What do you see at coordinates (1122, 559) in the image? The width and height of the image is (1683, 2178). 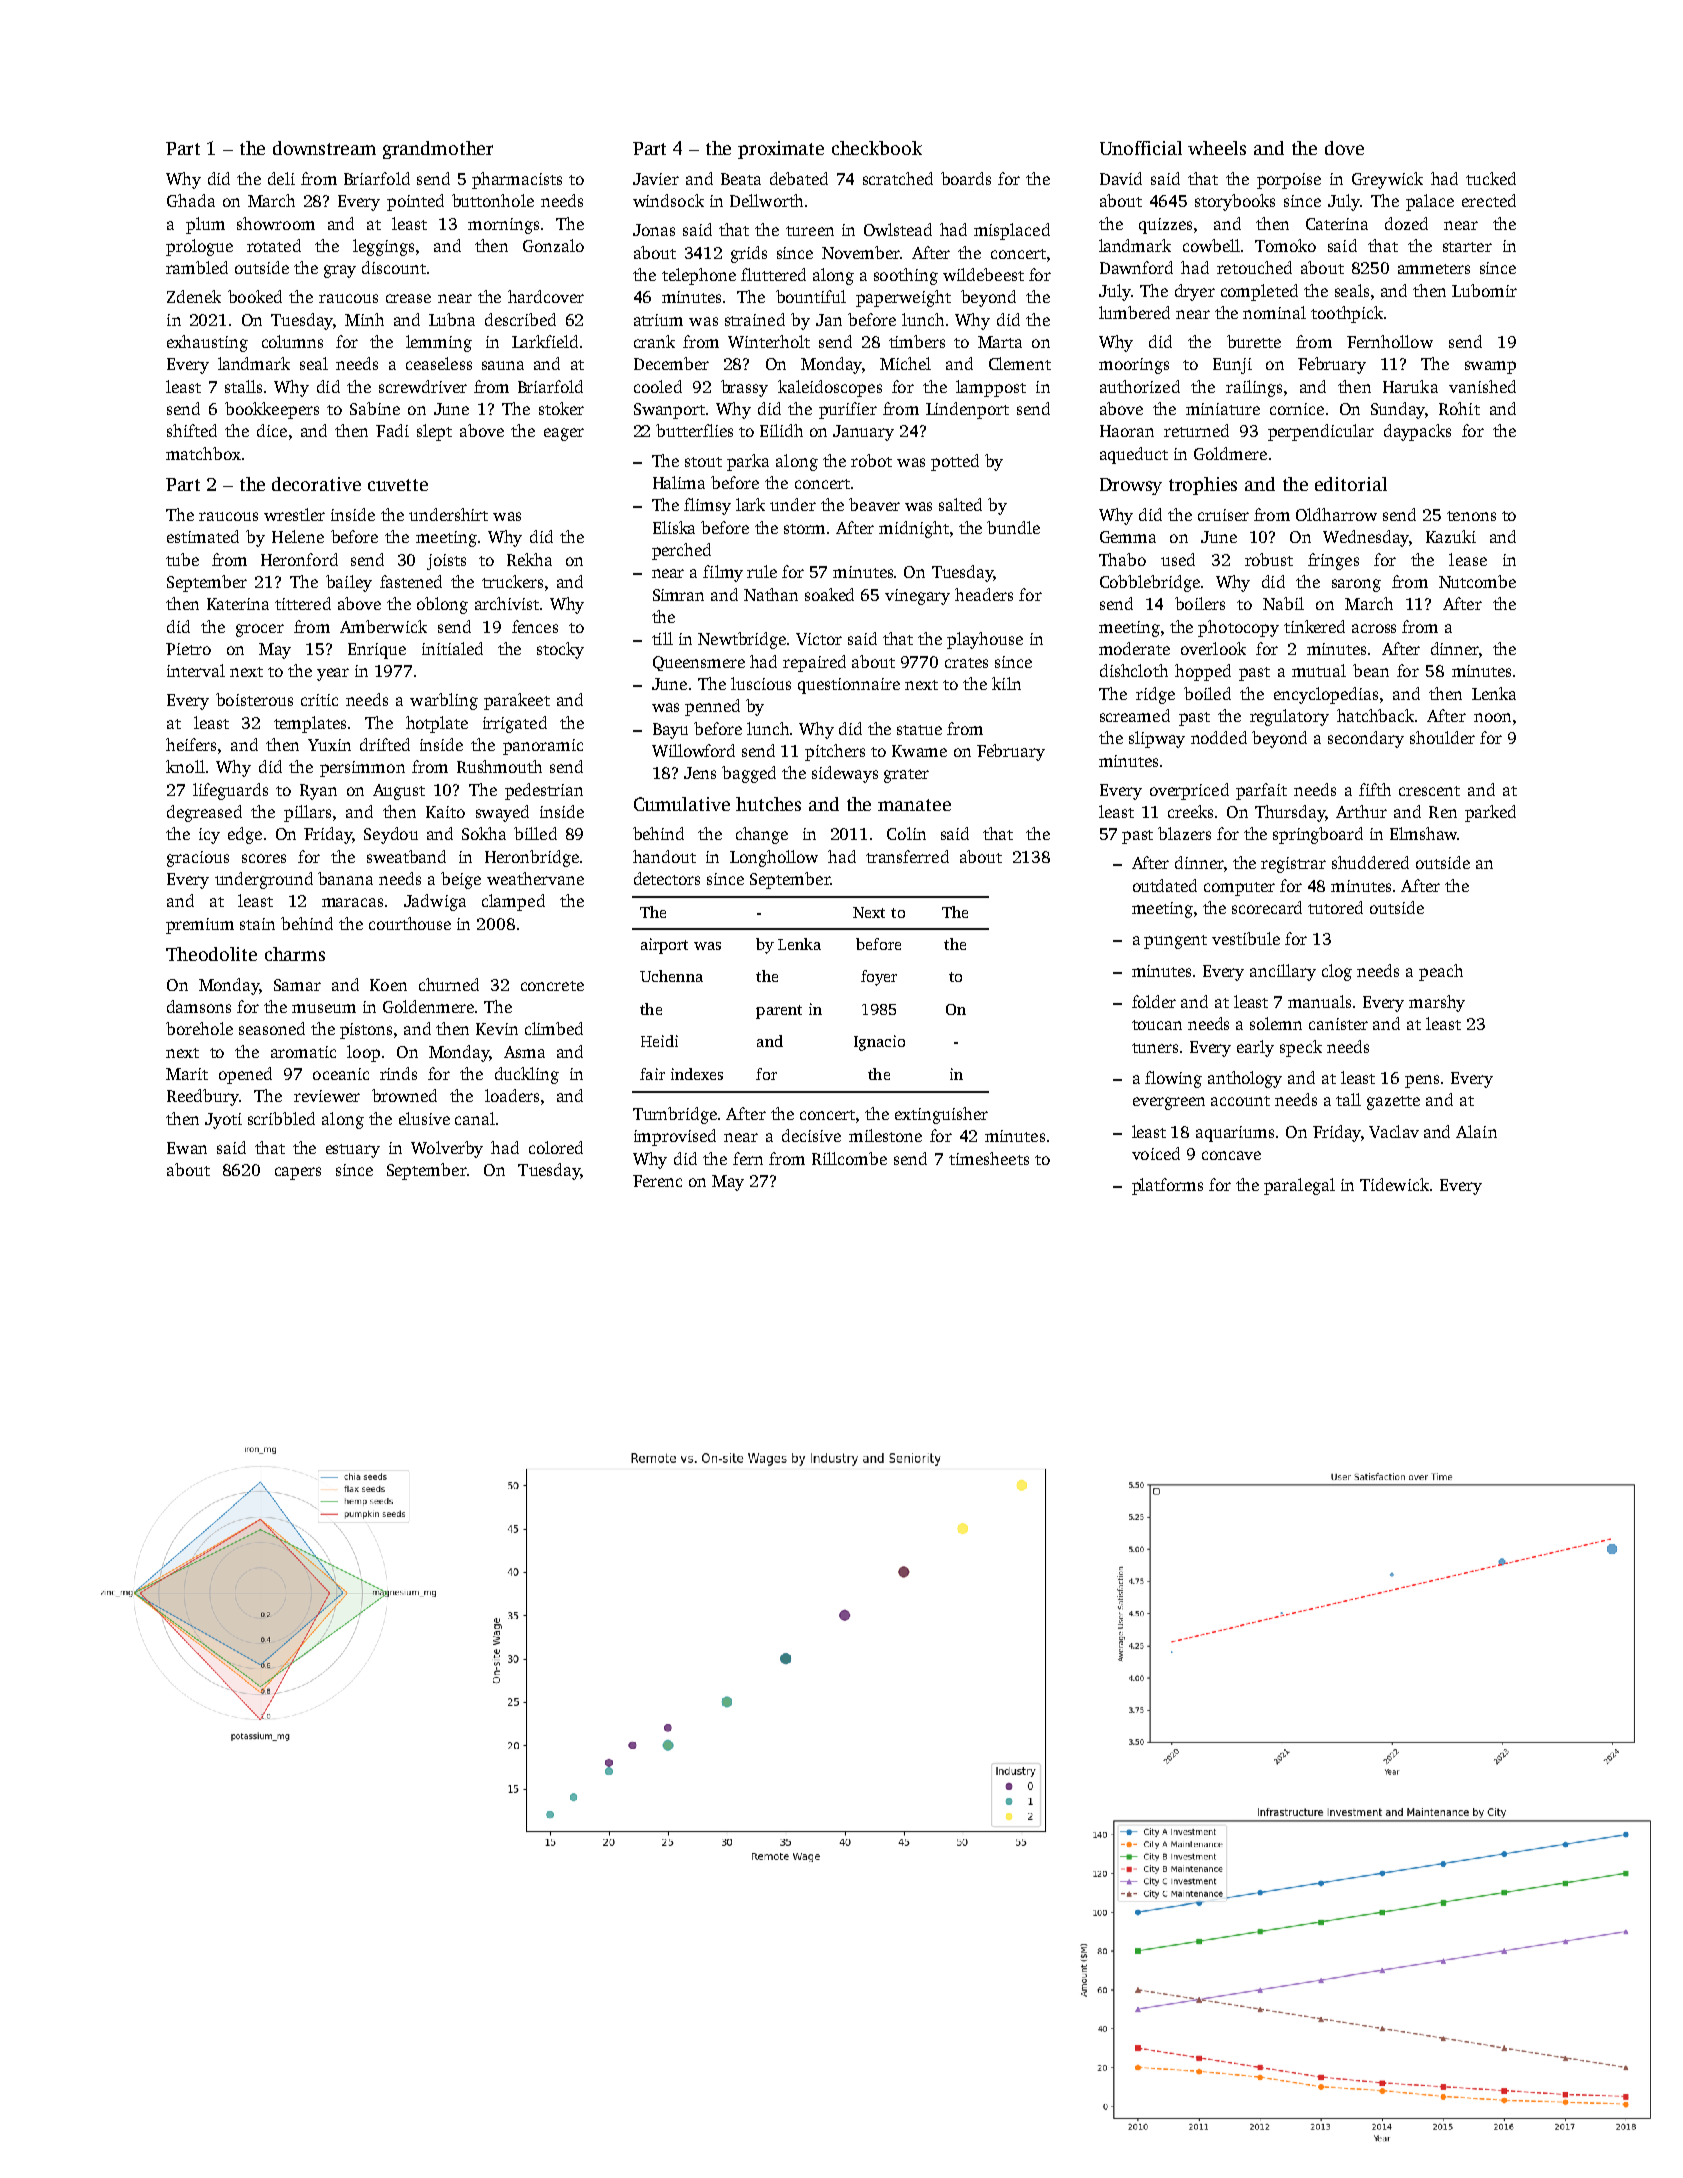 I see `Thabo` at bounding box center [1122, 559].
